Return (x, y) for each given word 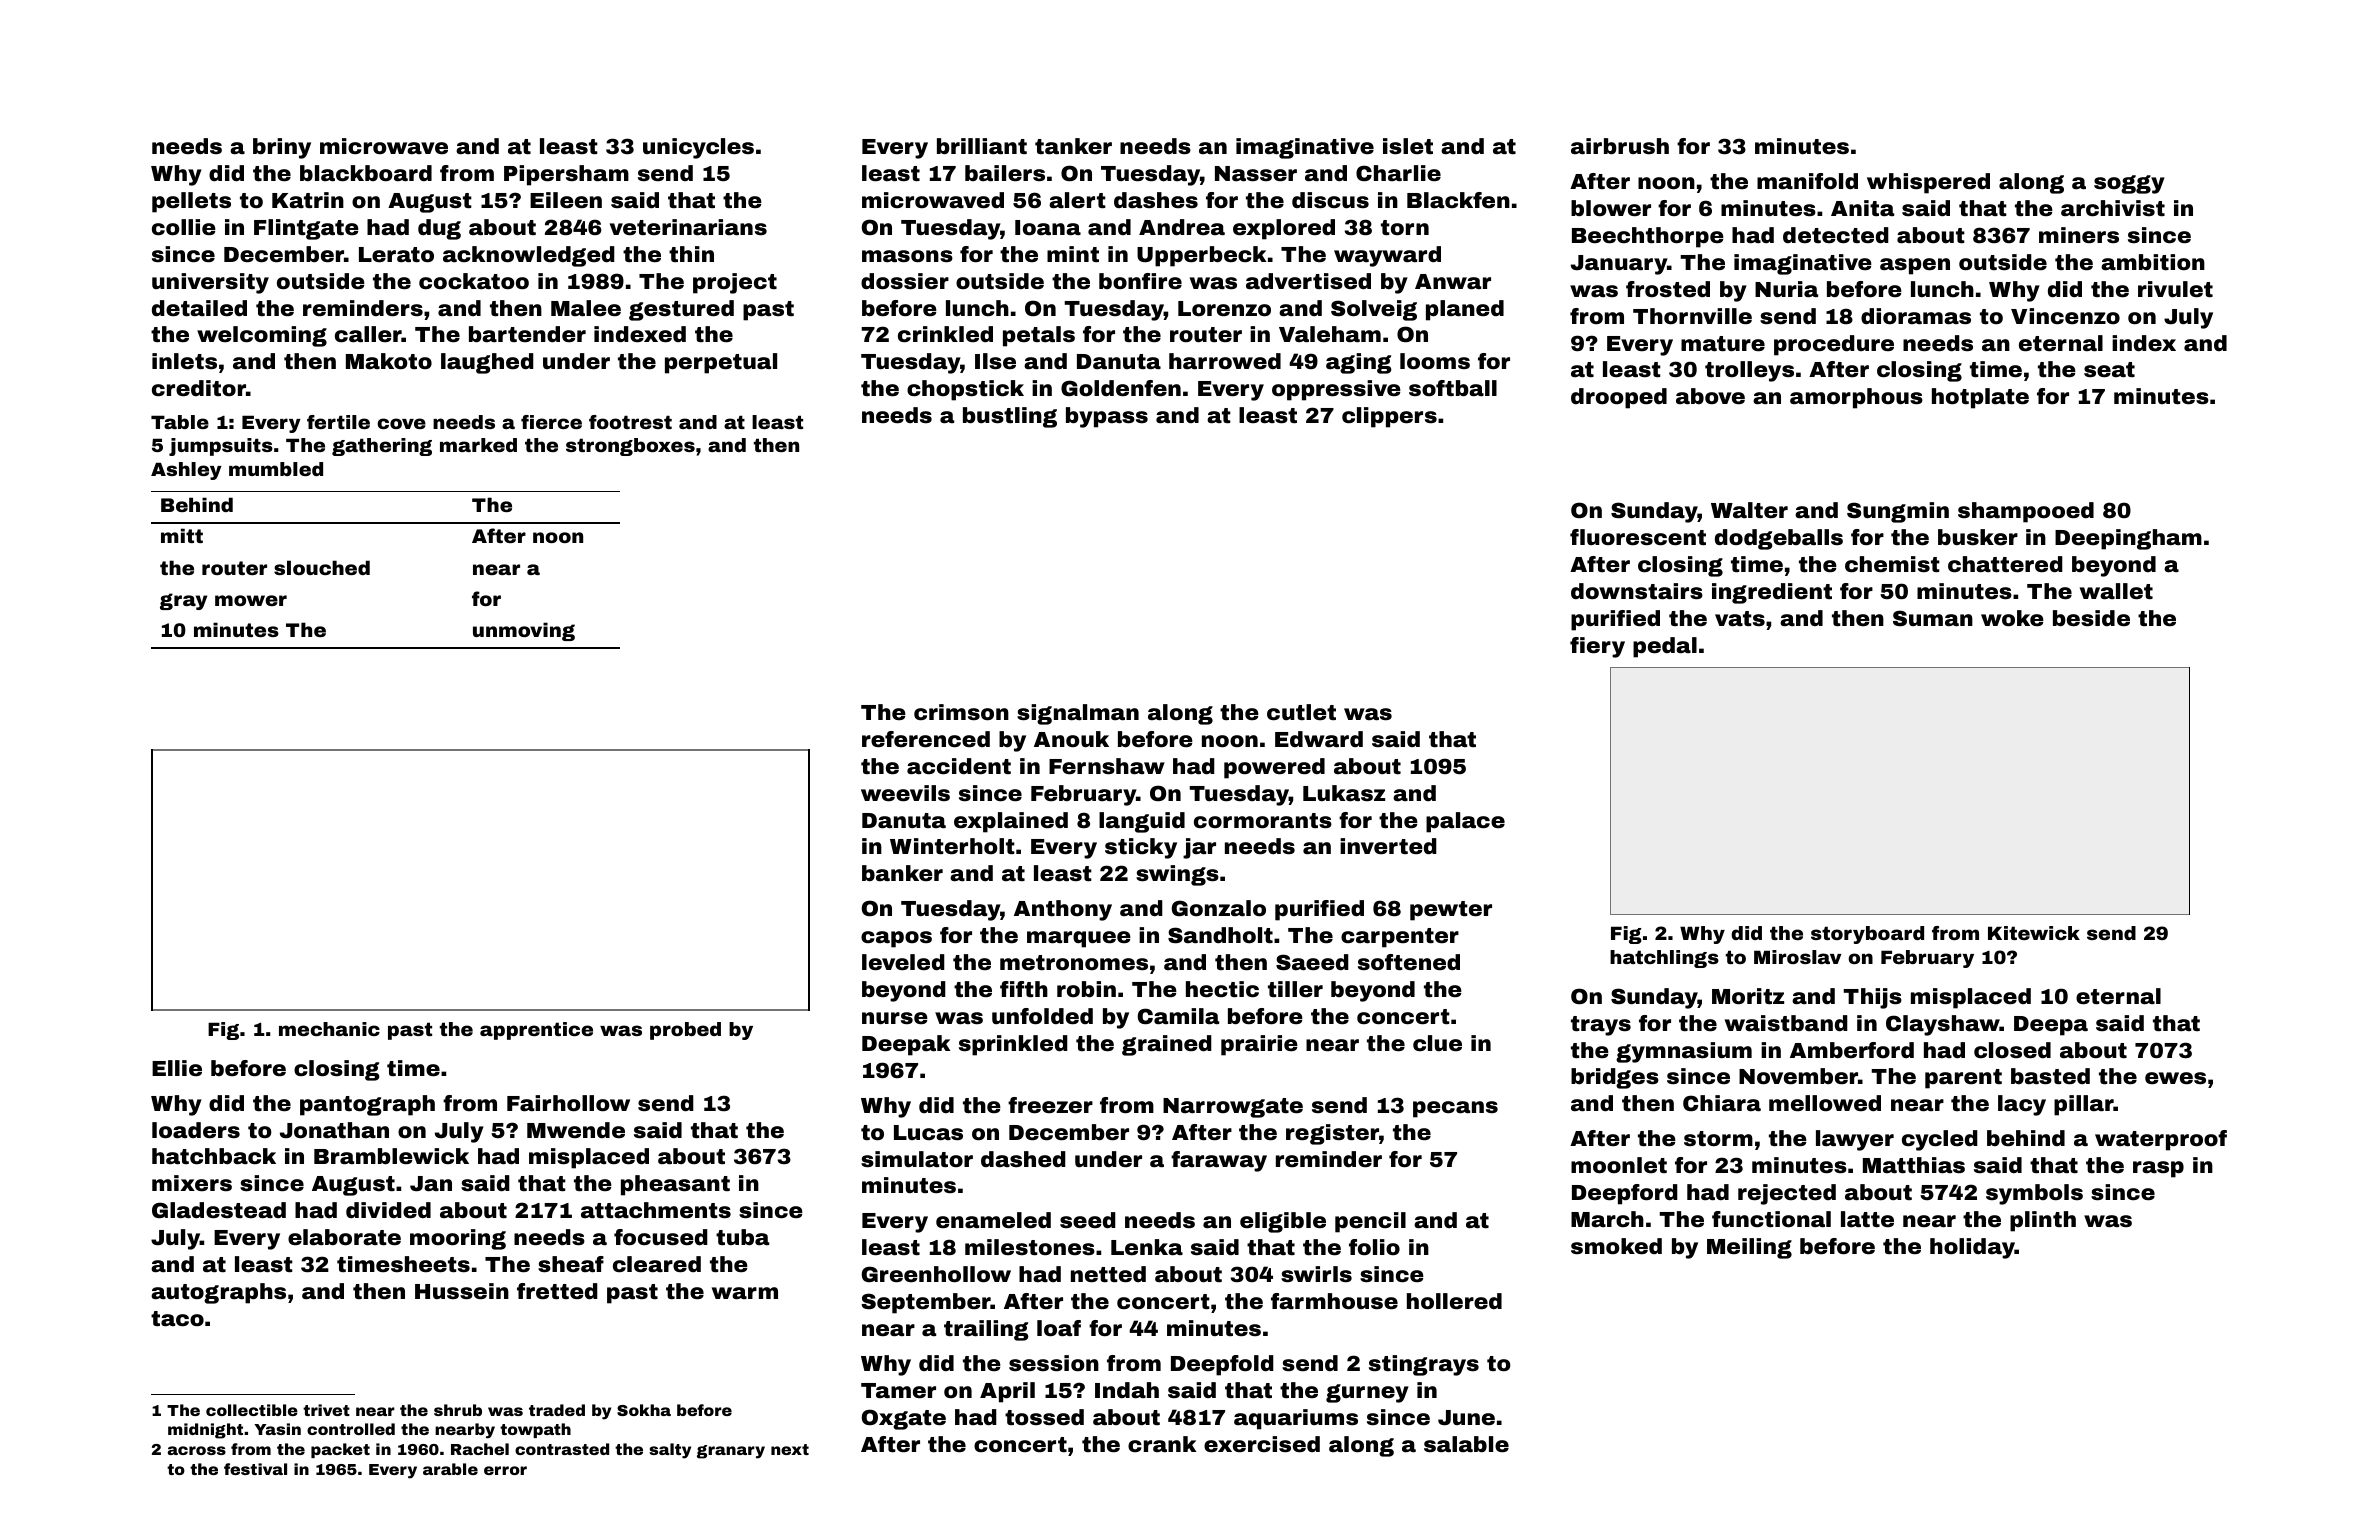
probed (685, 1031)
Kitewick (2034, 933)
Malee (586, 308)
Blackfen (1458, 200)
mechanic (329, 1029)
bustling (1010, 417)
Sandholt (1220, 935)
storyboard (1867, 935)
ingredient (1772, 593)
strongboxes (630, 447)
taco (177, 1319)
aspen (1915, 266)
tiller (1295, 989)
